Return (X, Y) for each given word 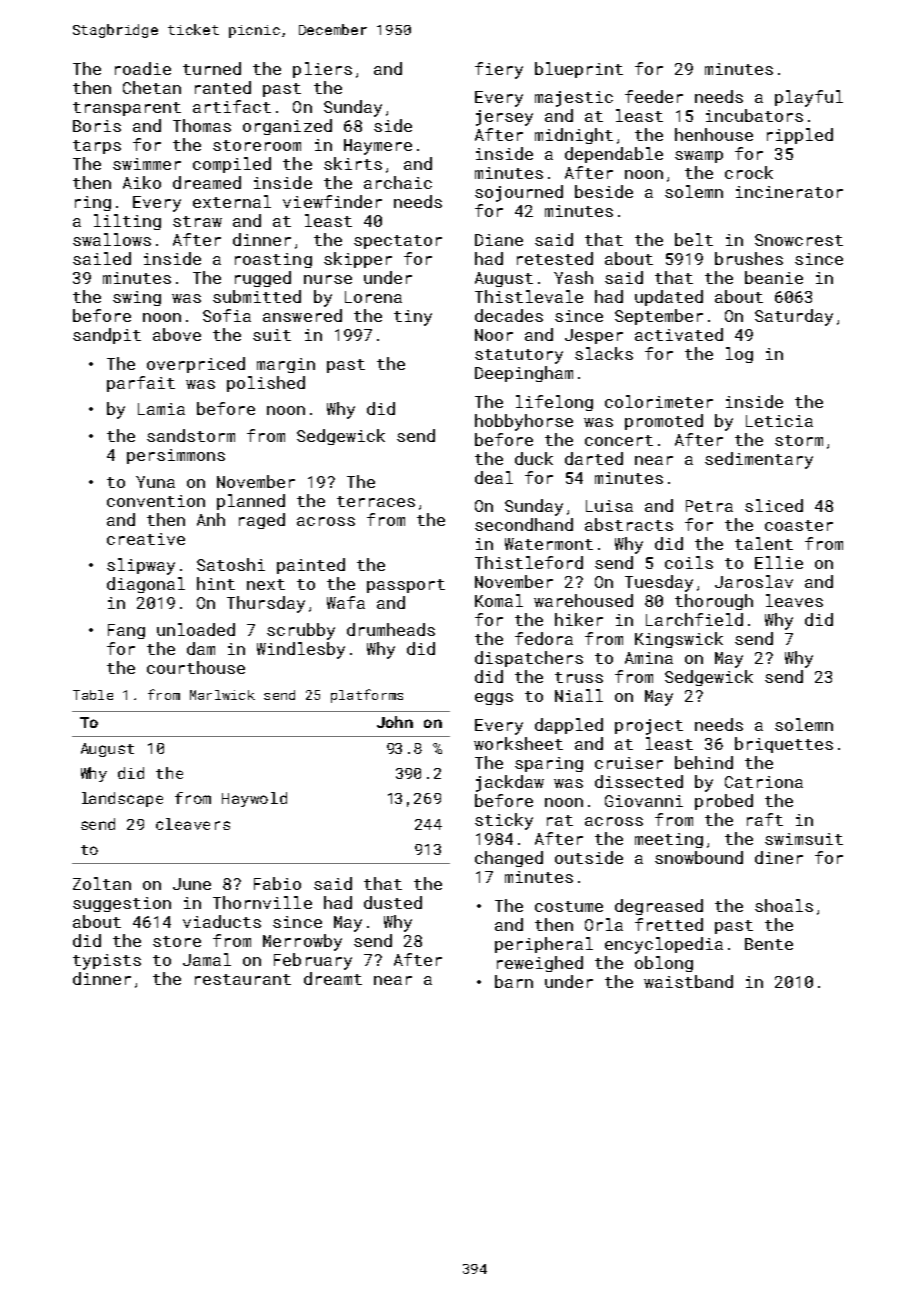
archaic (398, 182)
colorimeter (659, 401)
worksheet (518, 743)
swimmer (147, 164)
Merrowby (302, 942)
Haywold (254, 799)
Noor (494, 335)
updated (669, 298)
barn (514, 981)
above (177, 334)
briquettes (784, 745)
